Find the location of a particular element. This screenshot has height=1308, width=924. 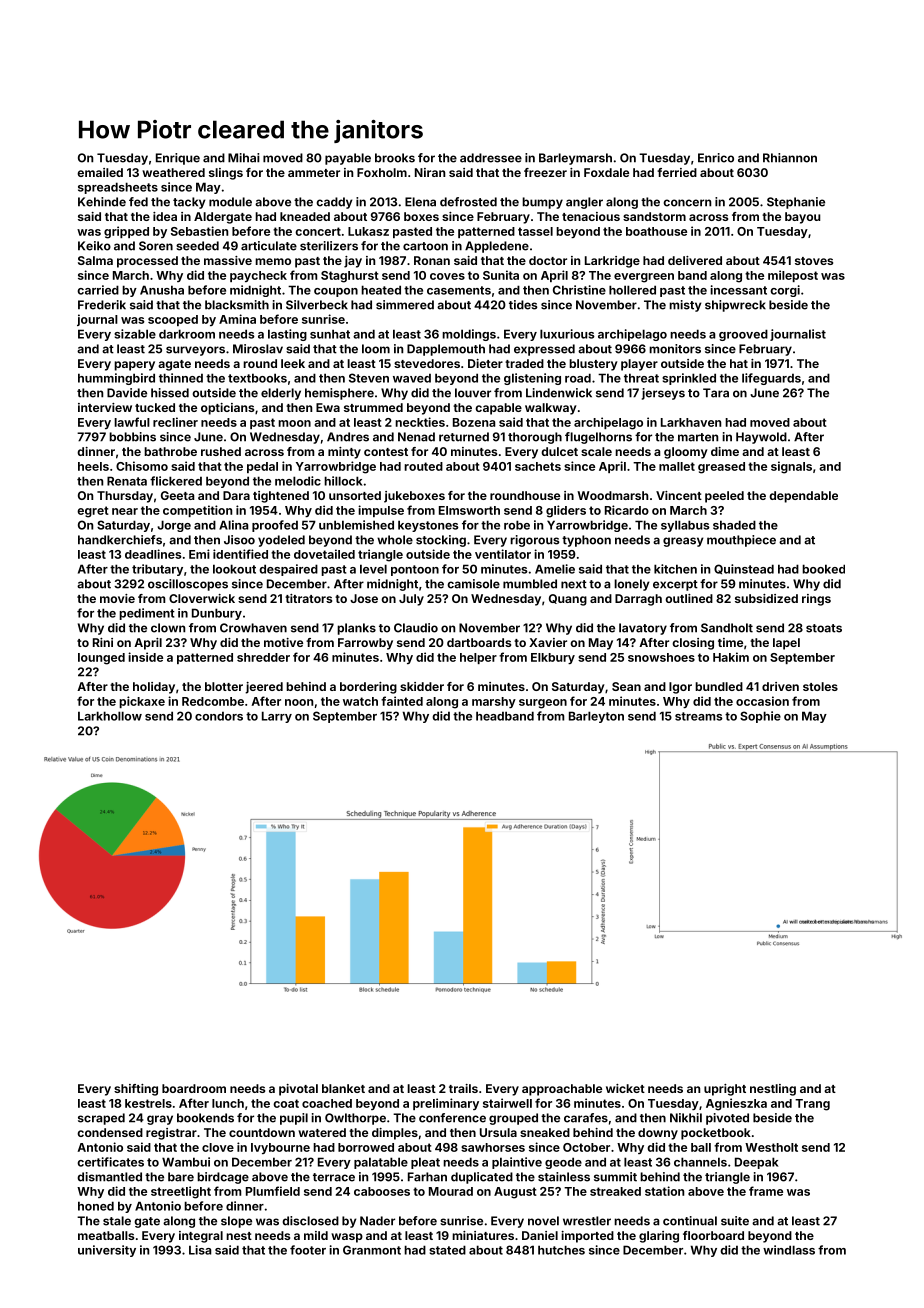

blanket is located at coordinates (343, 1088).
